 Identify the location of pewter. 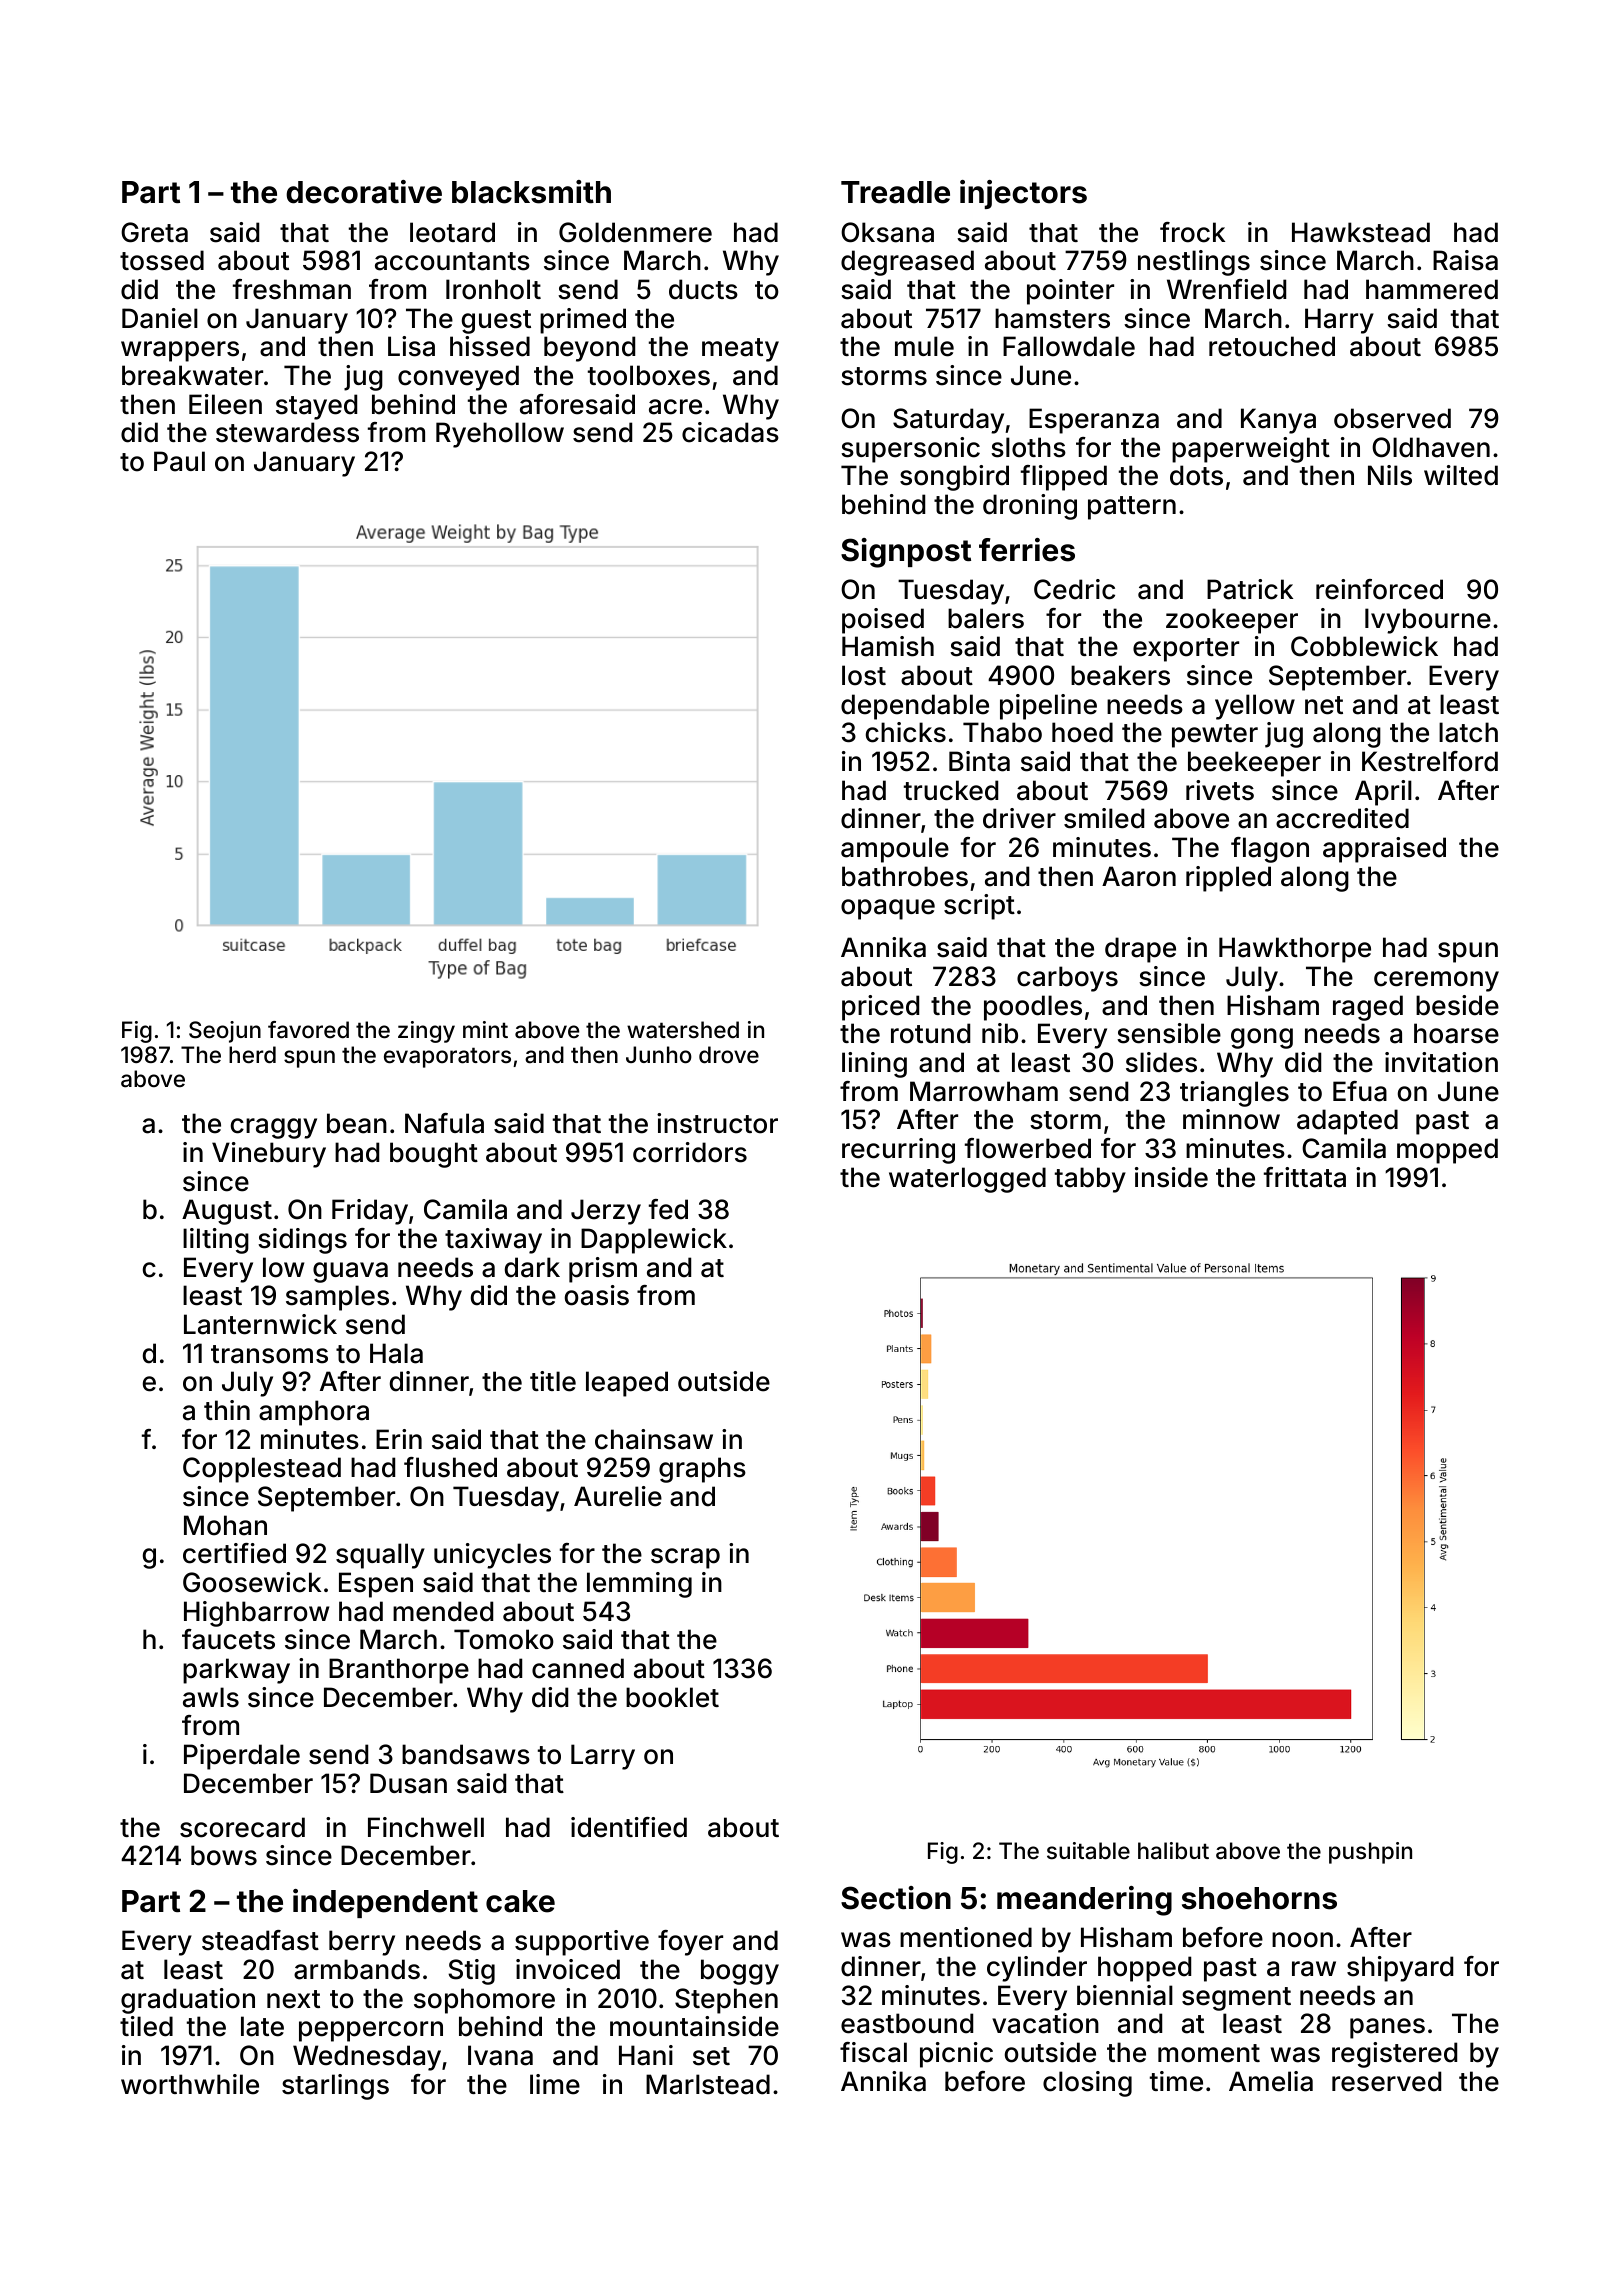
(1215, 736).
